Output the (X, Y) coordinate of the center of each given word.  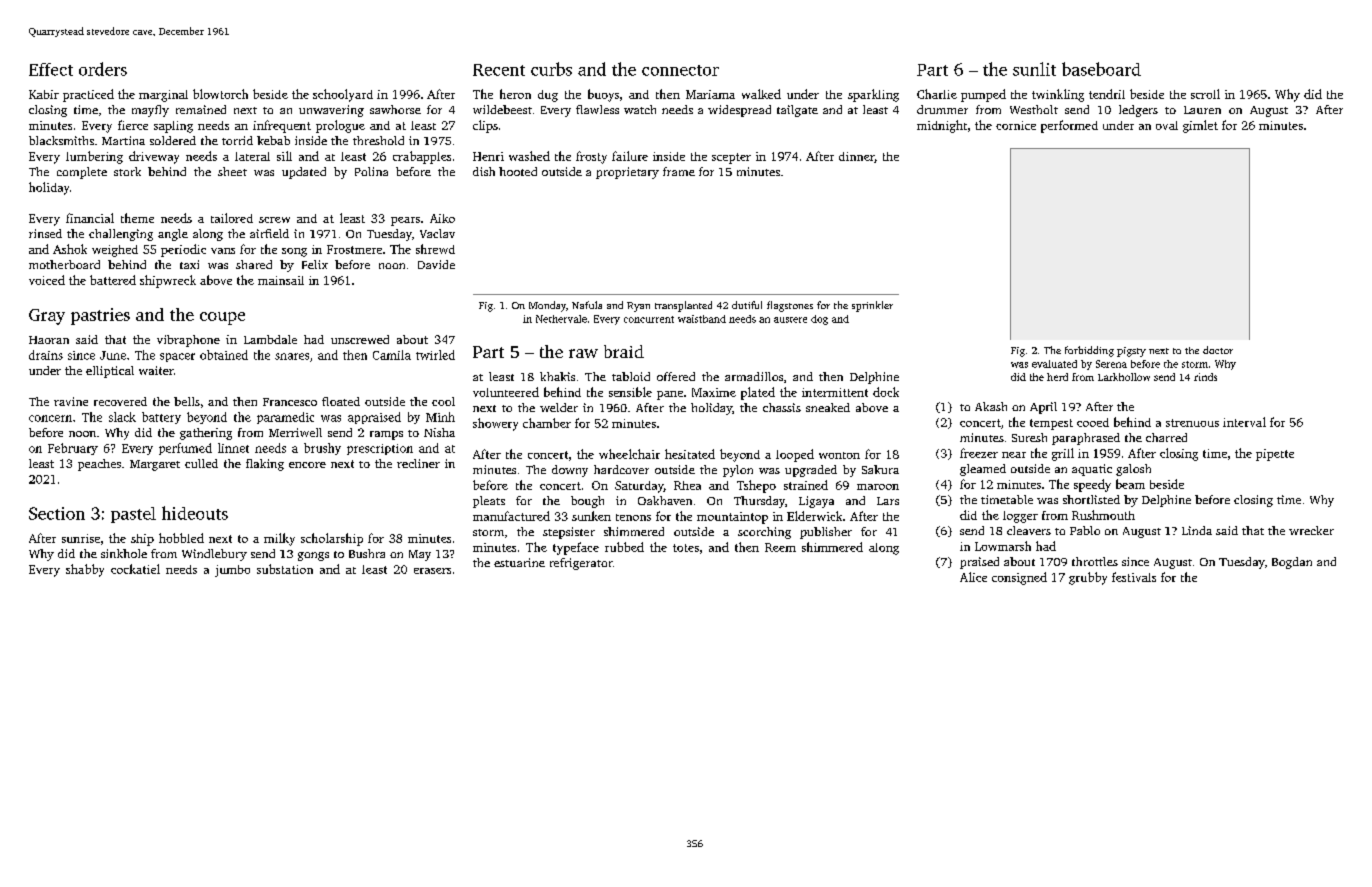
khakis (557, 376)
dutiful (747, 305)
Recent (499, 70)
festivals (1134, 577)
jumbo (232, 571)
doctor (1218, 350)
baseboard (1101, 69)
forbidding (1089, 351)
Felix (315, 264)
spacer (177, 357)
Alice (973, 577)
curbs (551, 69)
